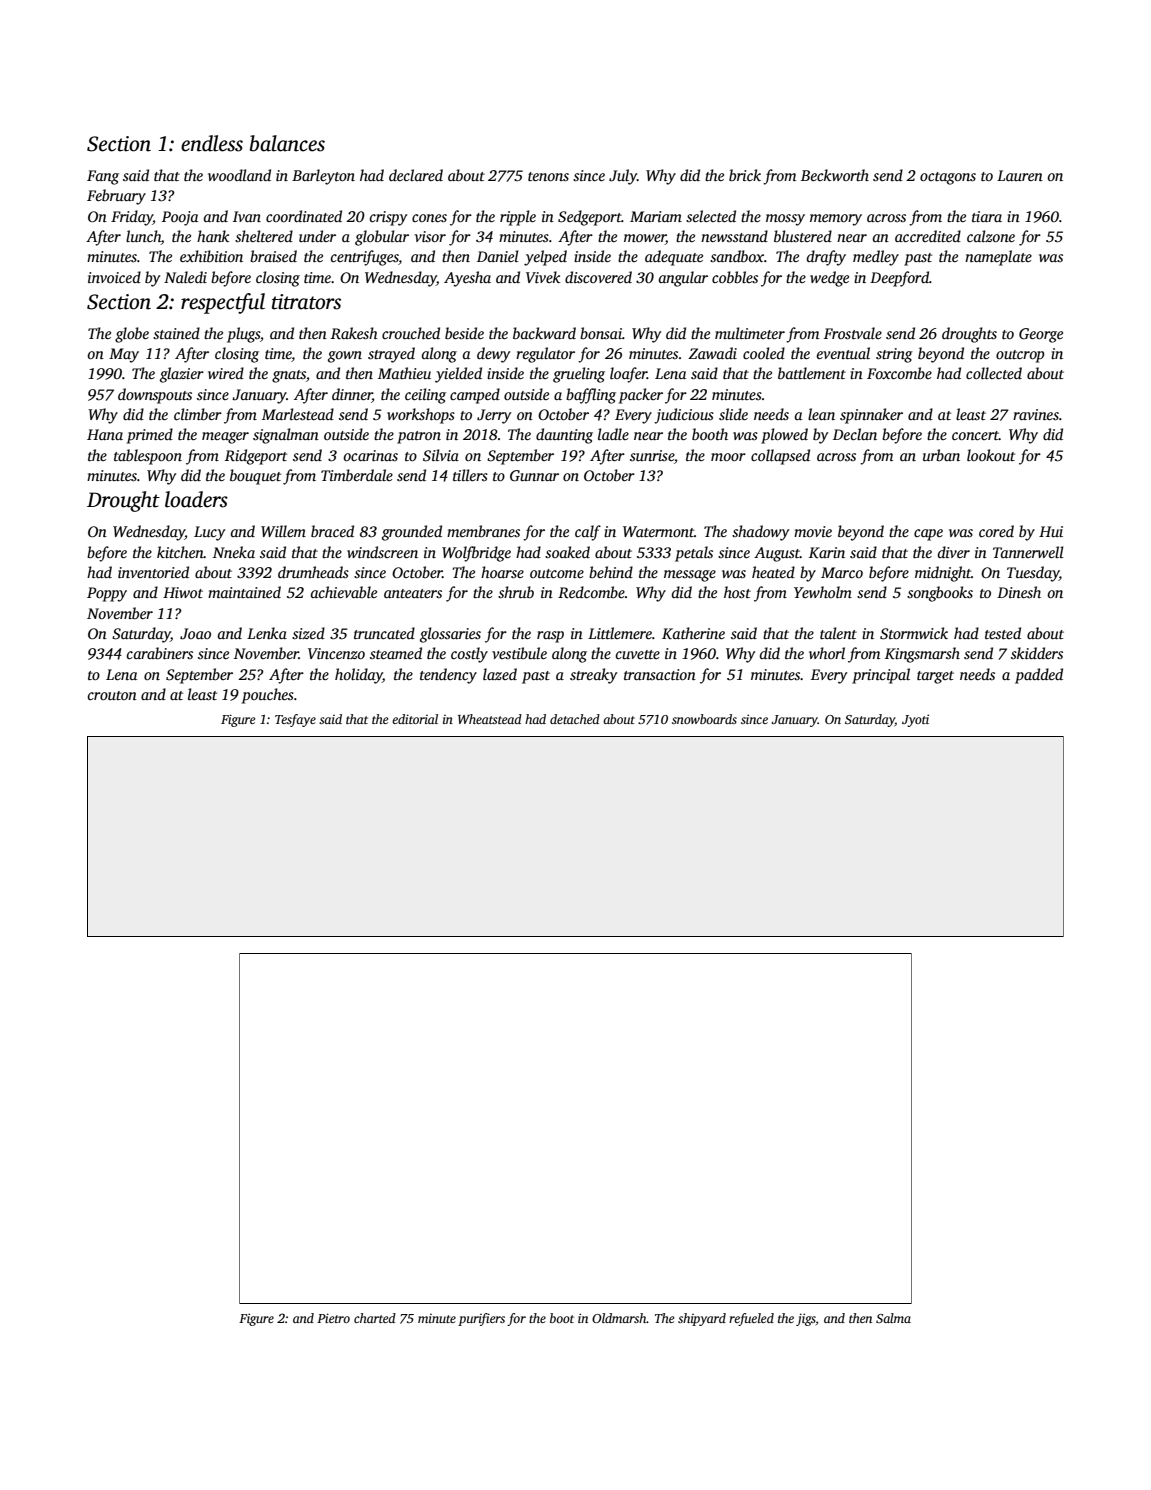  Describe the element at coordinates (180, 218) in the screenshot. I see `Pooja` at that location.
